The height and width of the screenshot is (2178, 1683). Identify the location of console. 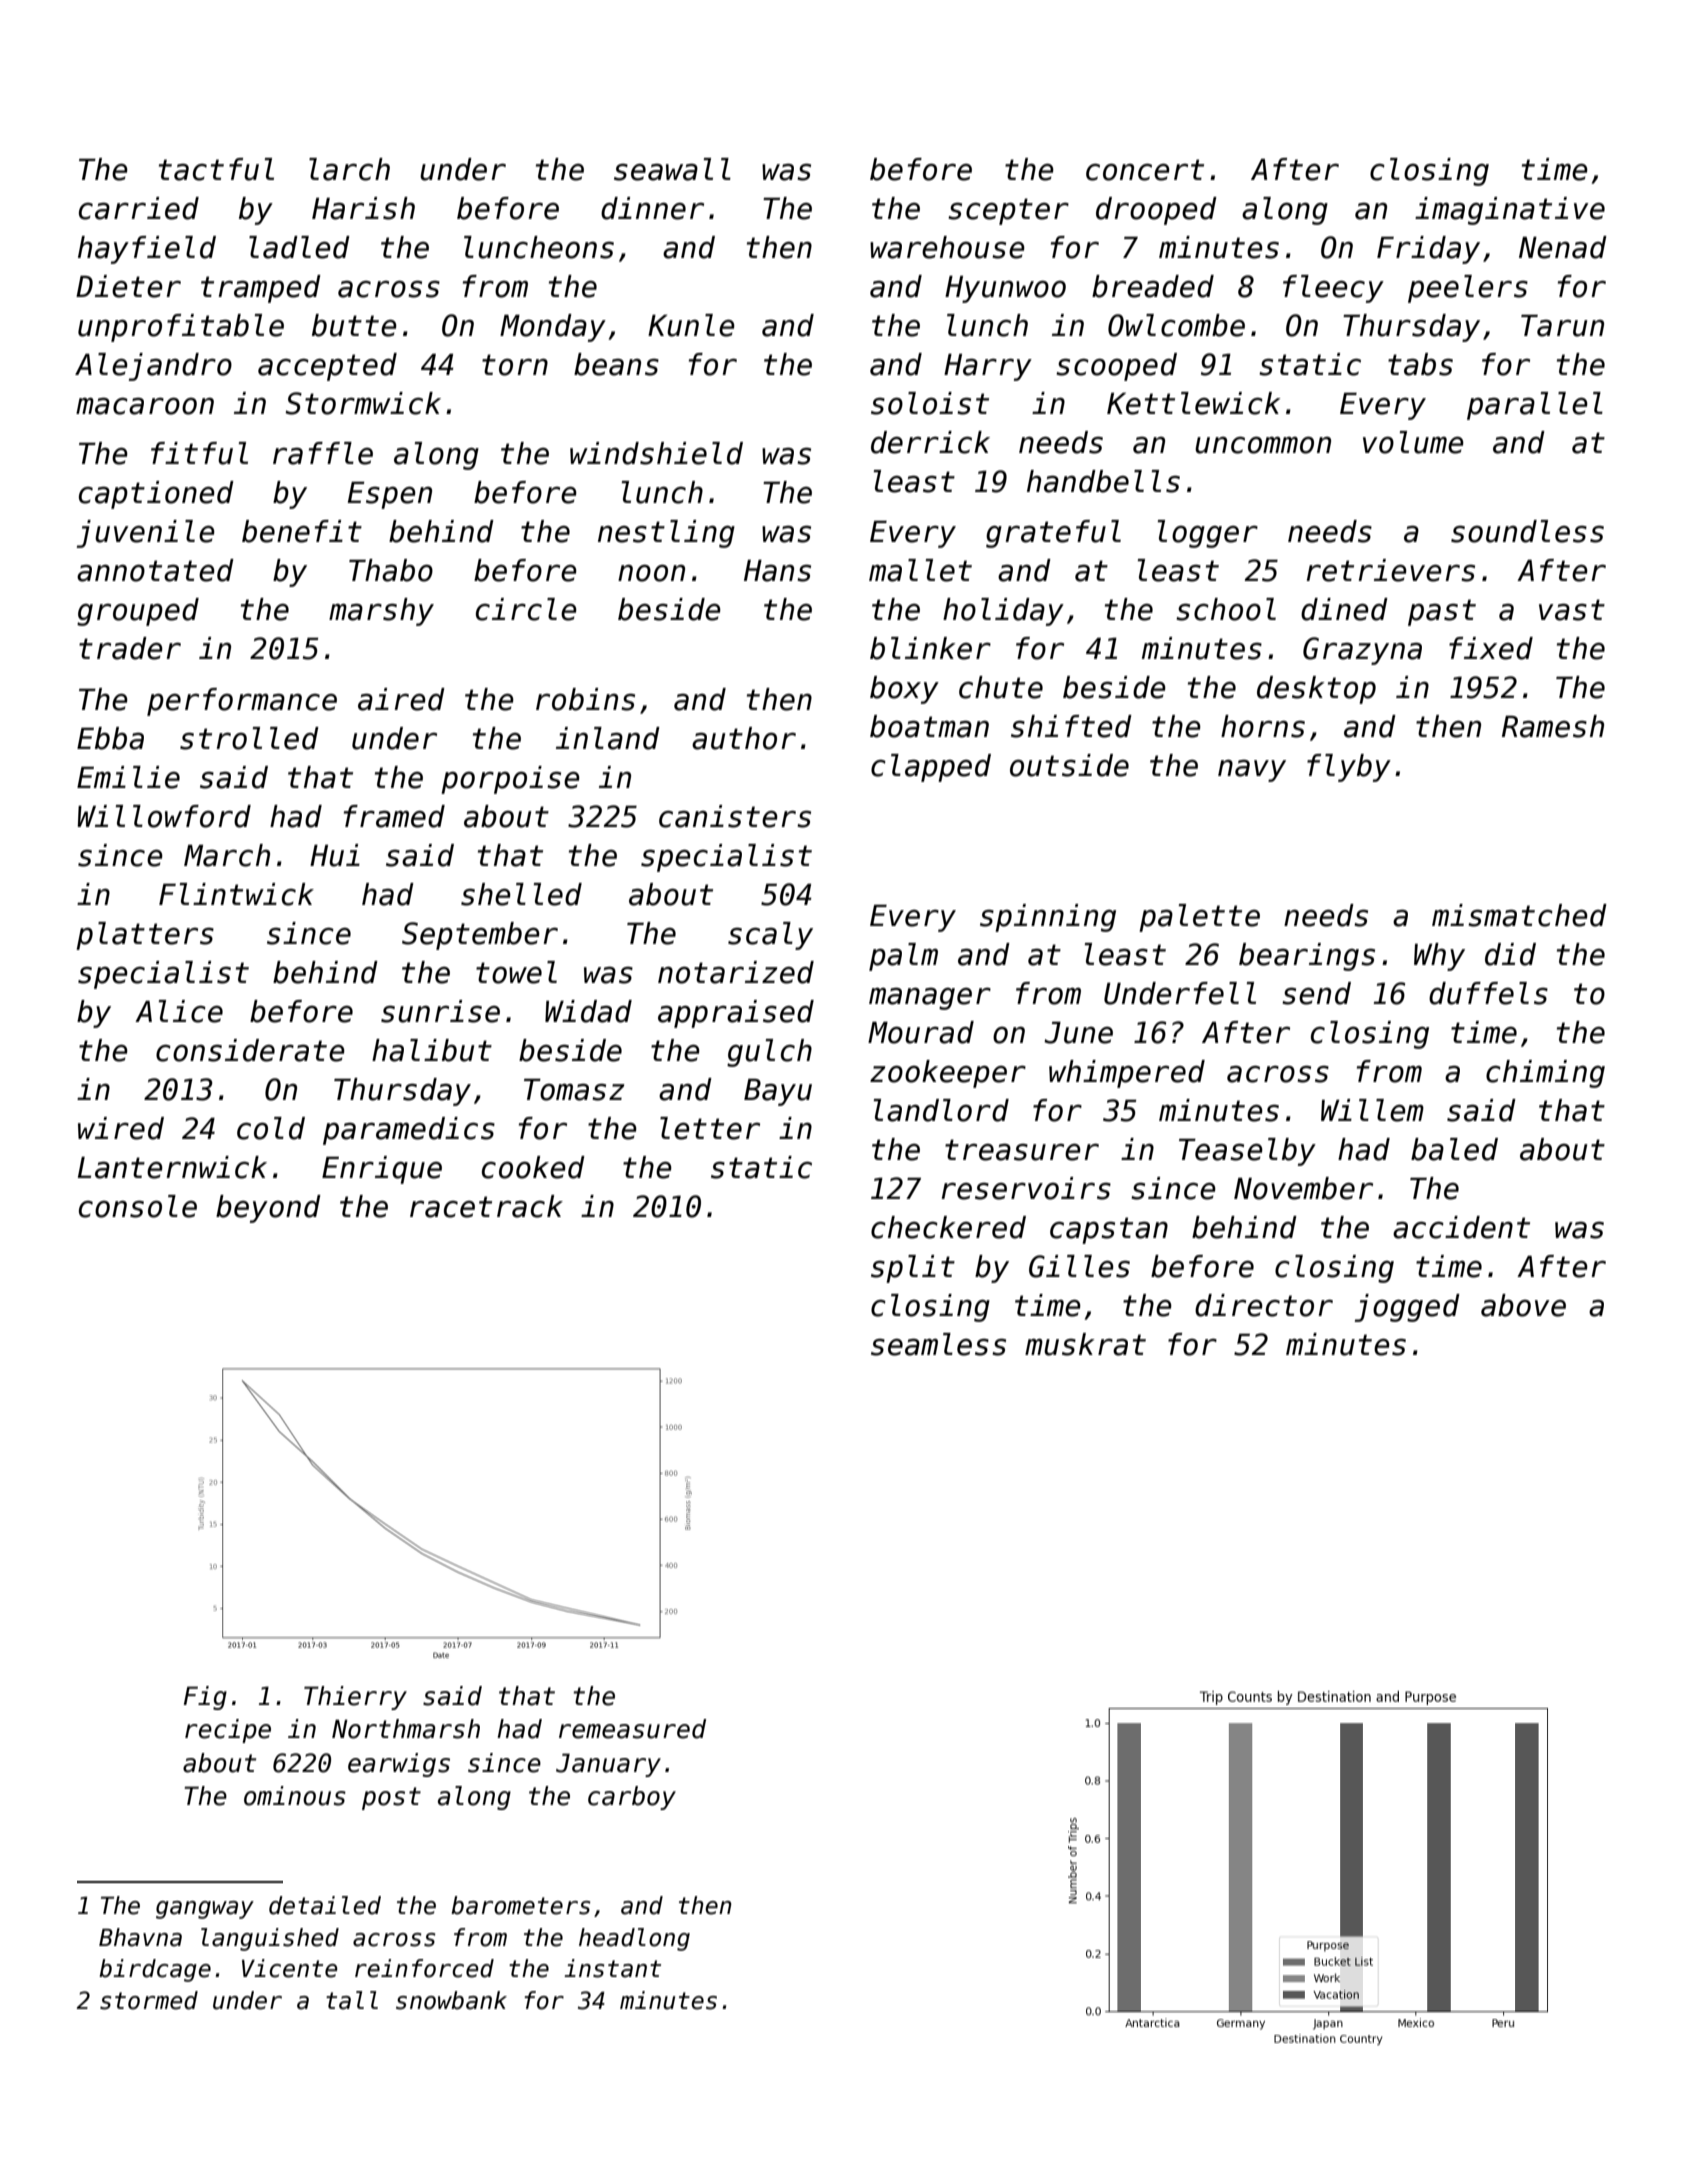
(138, 1206).
